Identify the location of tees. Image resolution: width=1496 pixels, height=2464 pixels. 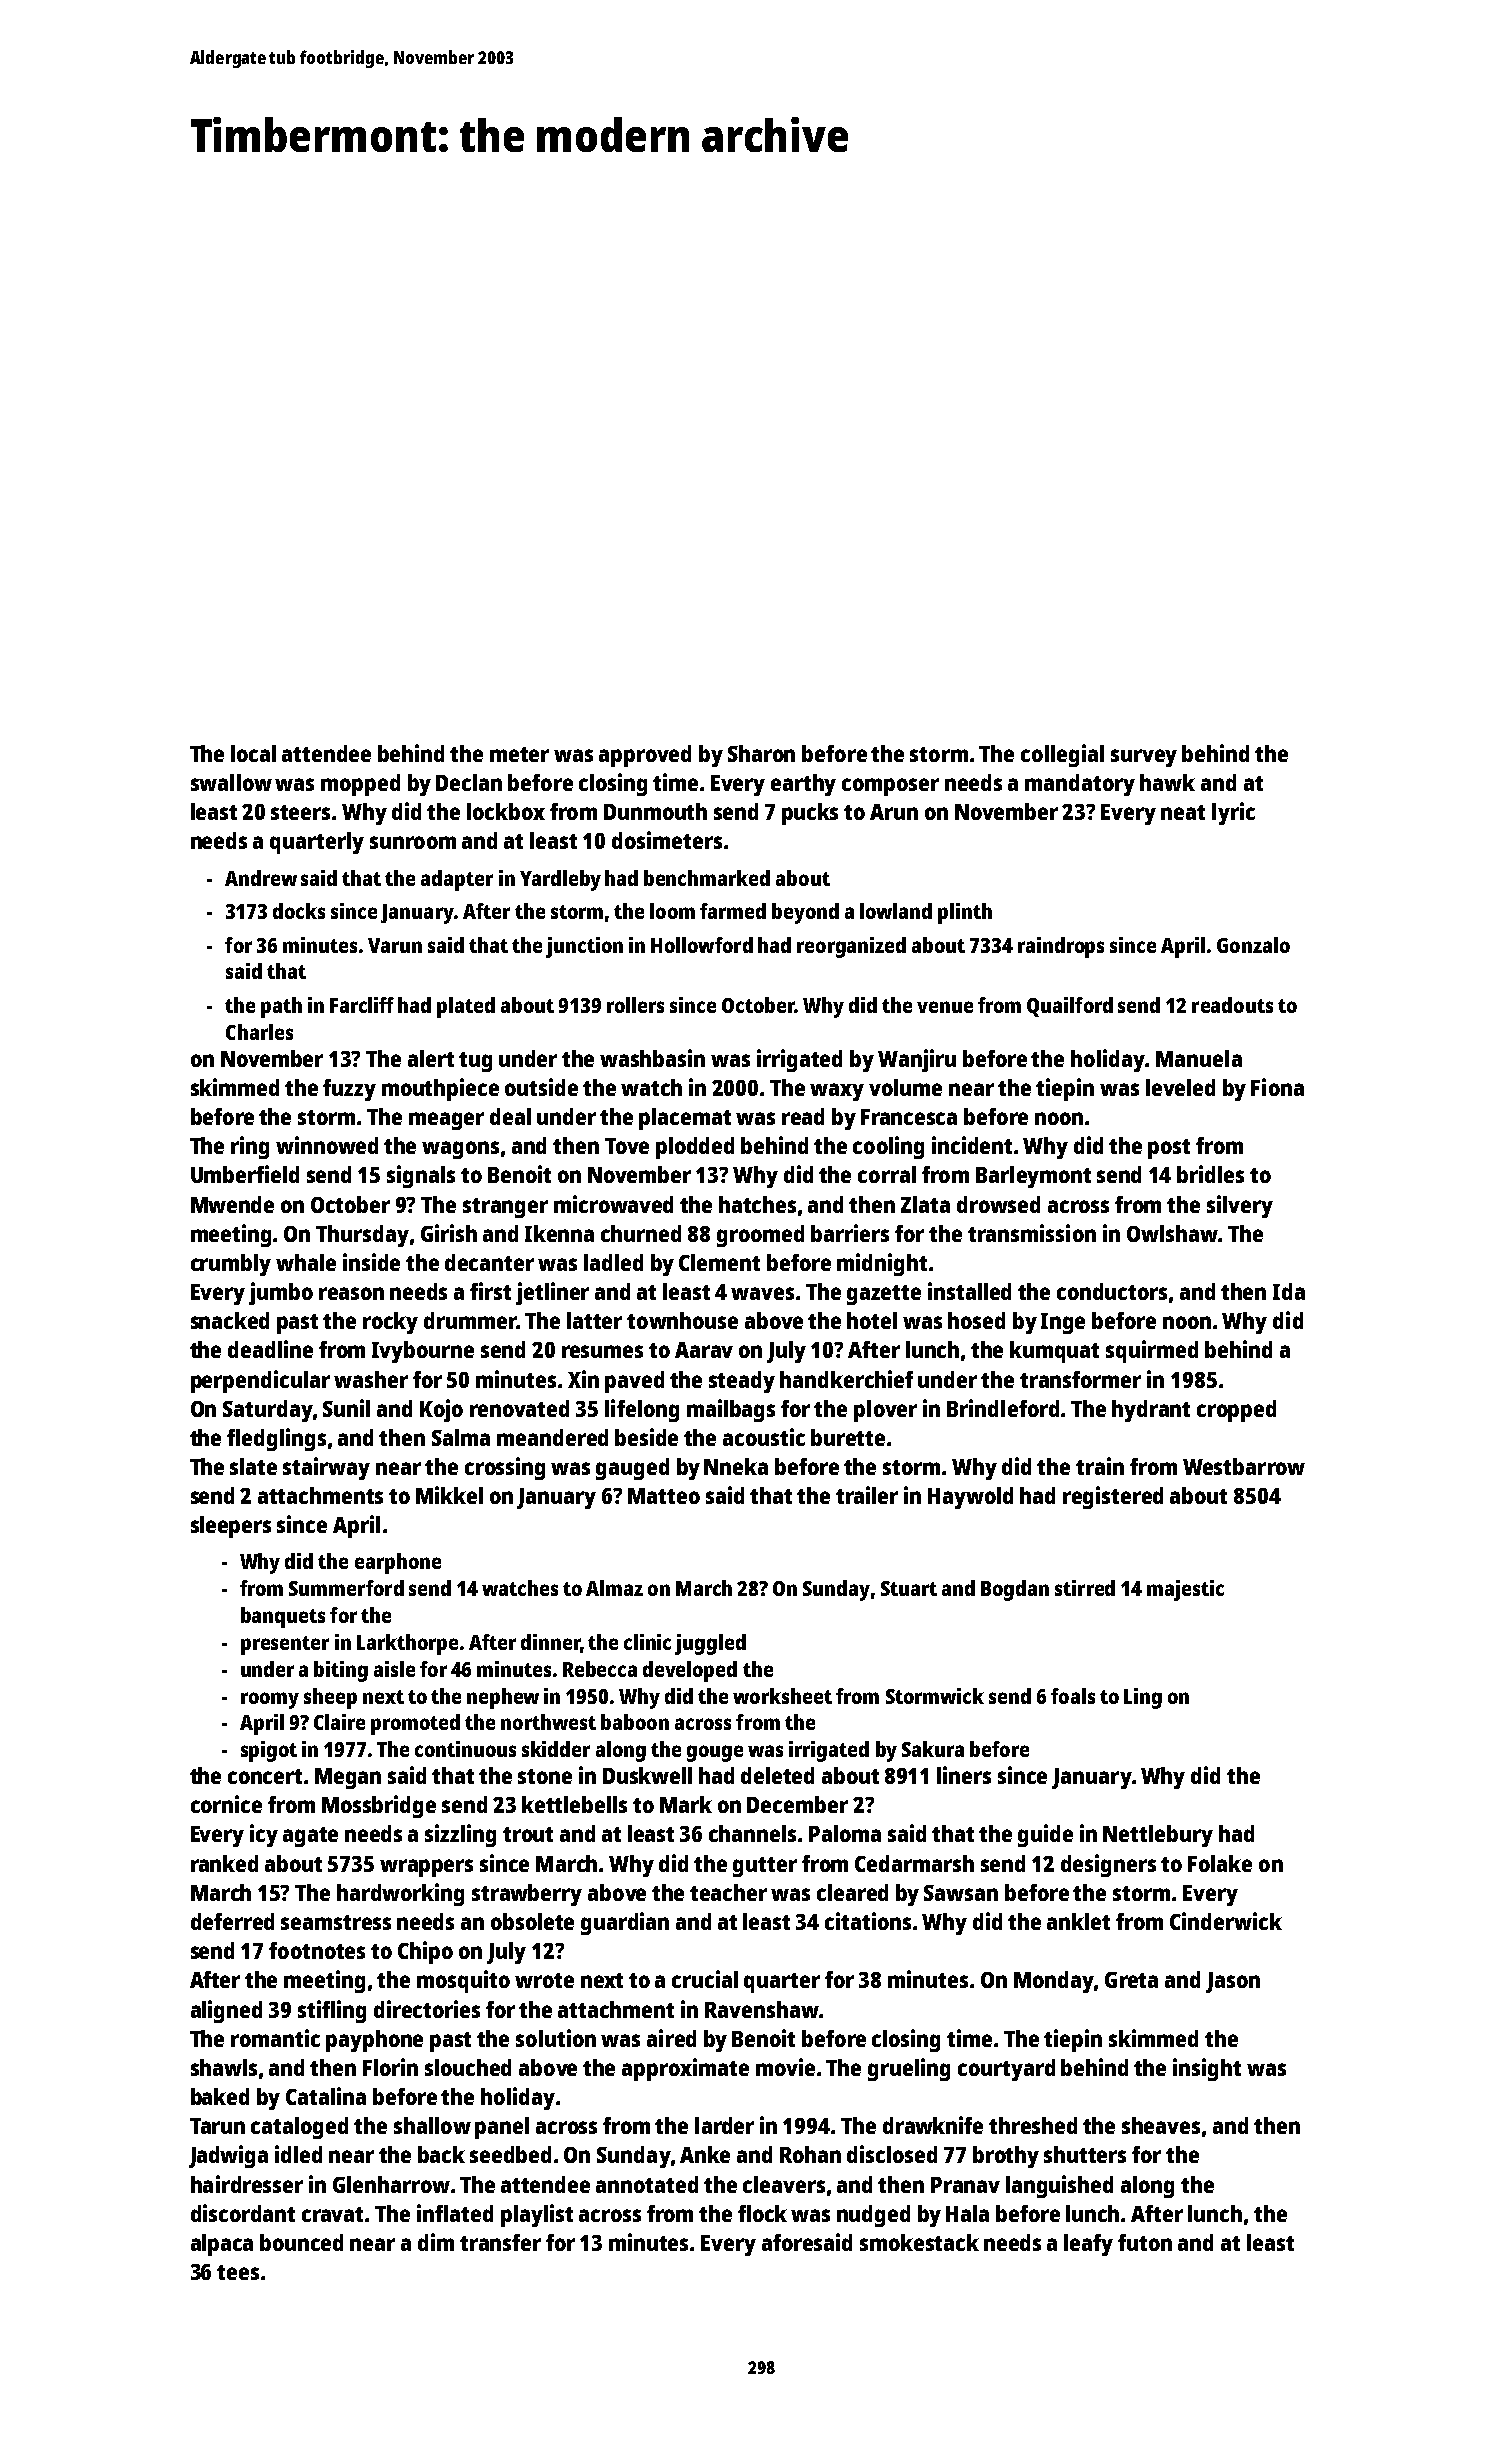
(238, 2272).
